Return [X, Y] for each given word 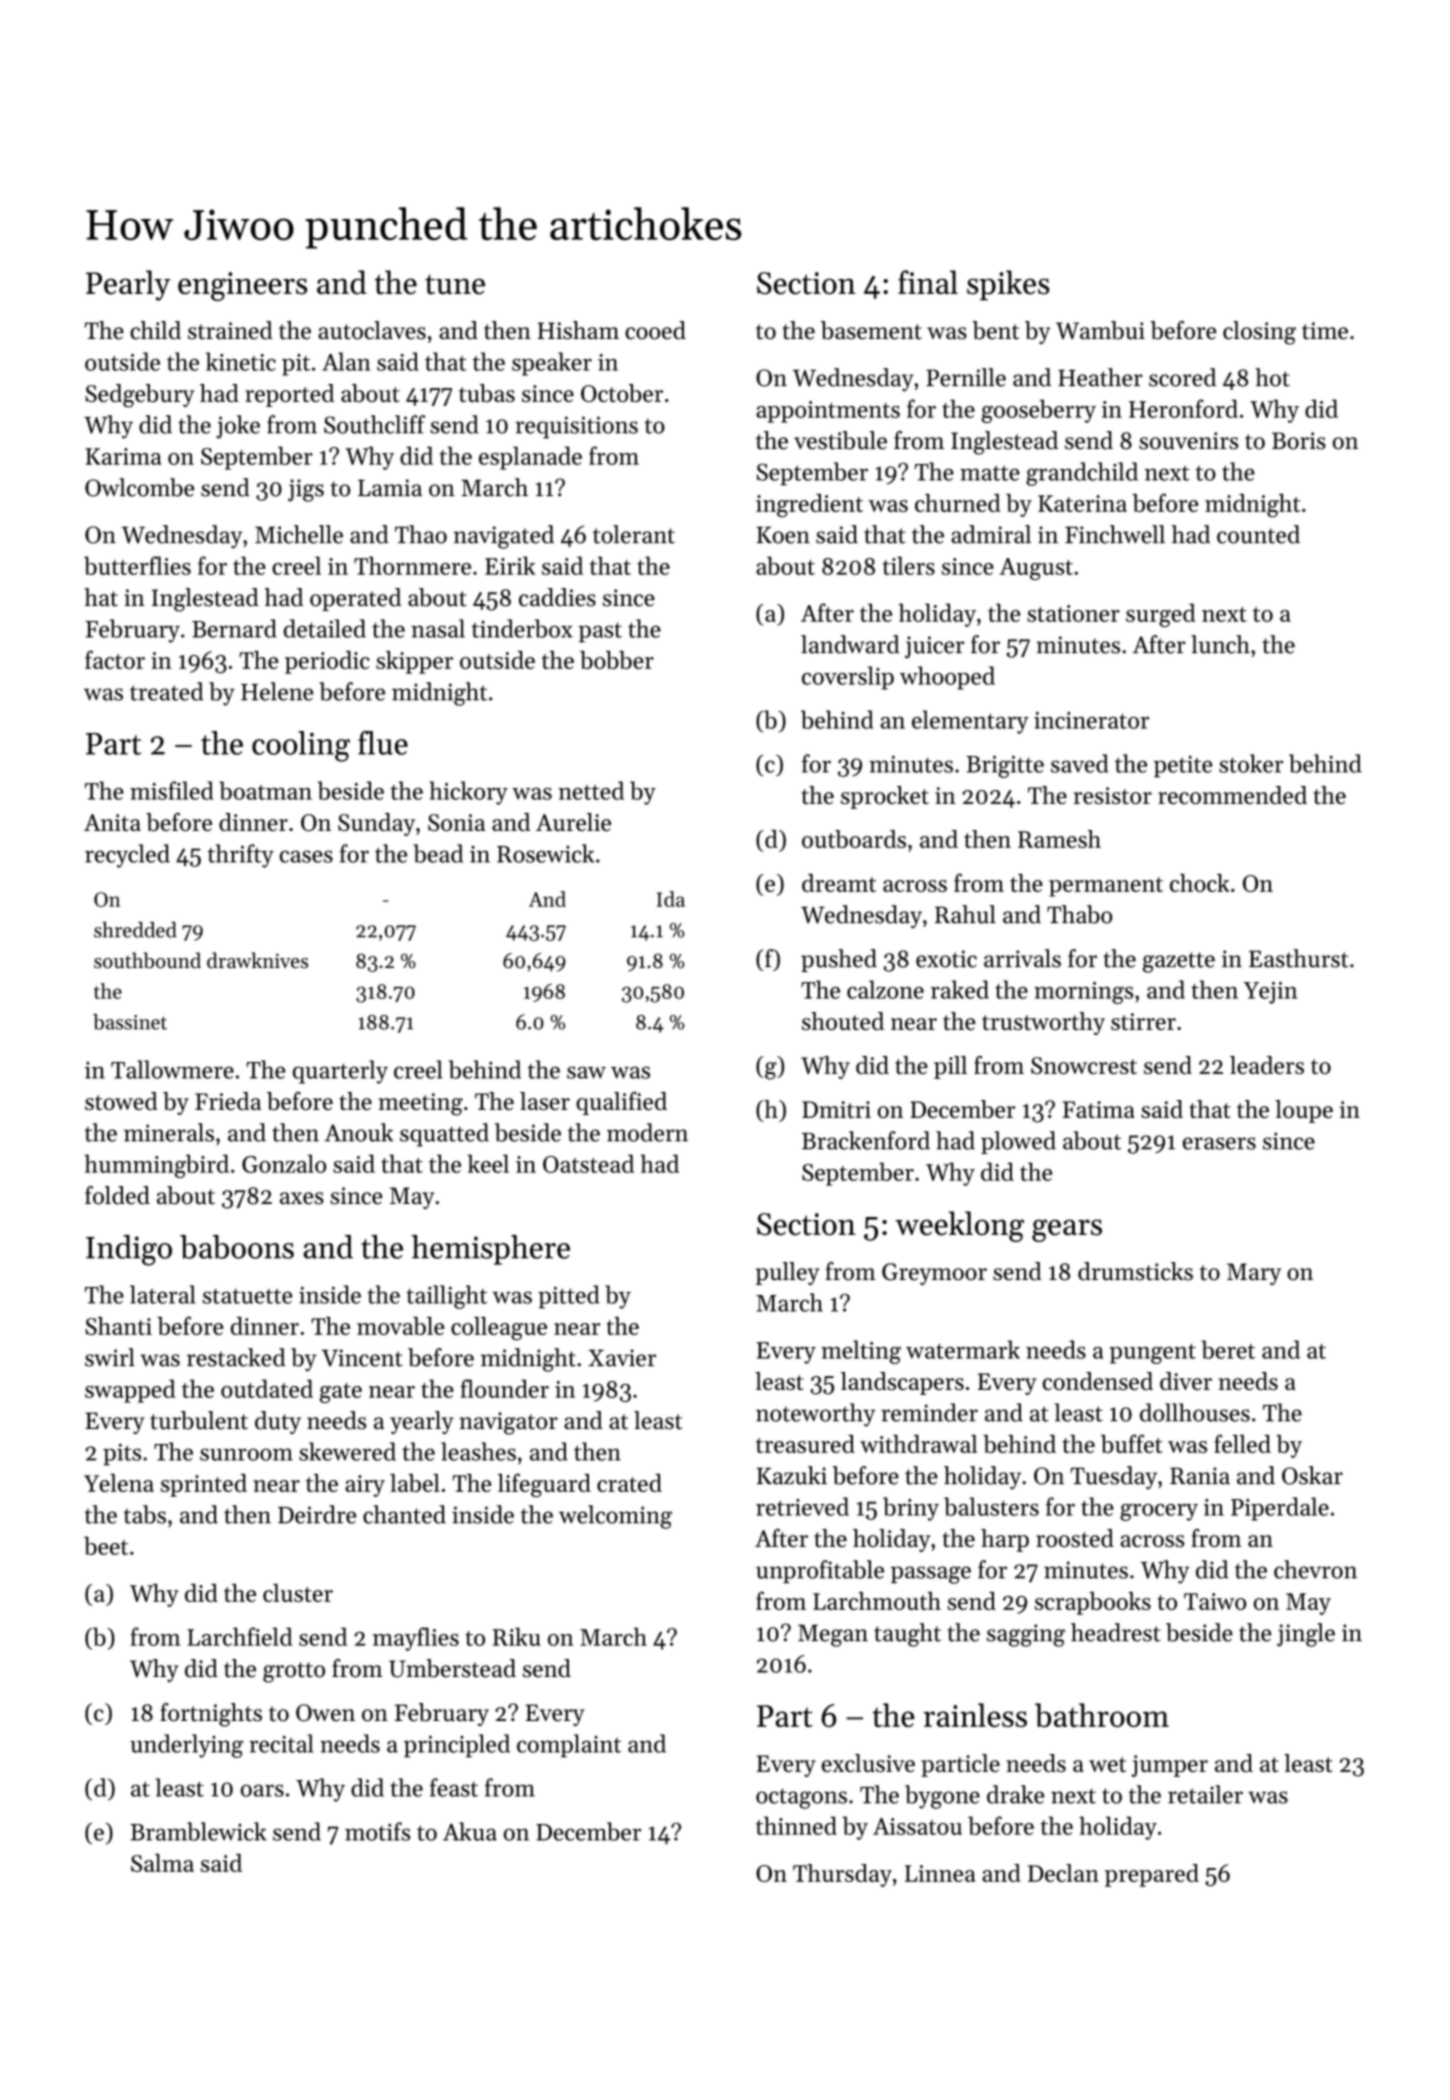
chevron [1315, 1569]
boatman [265, 790]
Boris [1299, 441]
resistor [1113, 795]
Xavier [622, 1358]
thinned [796, 1825]
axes [302, 1198]
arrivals [1022, 958]
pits [122, 1454]
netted [591, 790]
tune [455, 284]
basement [871, 330]
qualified [621, 1103]
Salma [162, 1863]
